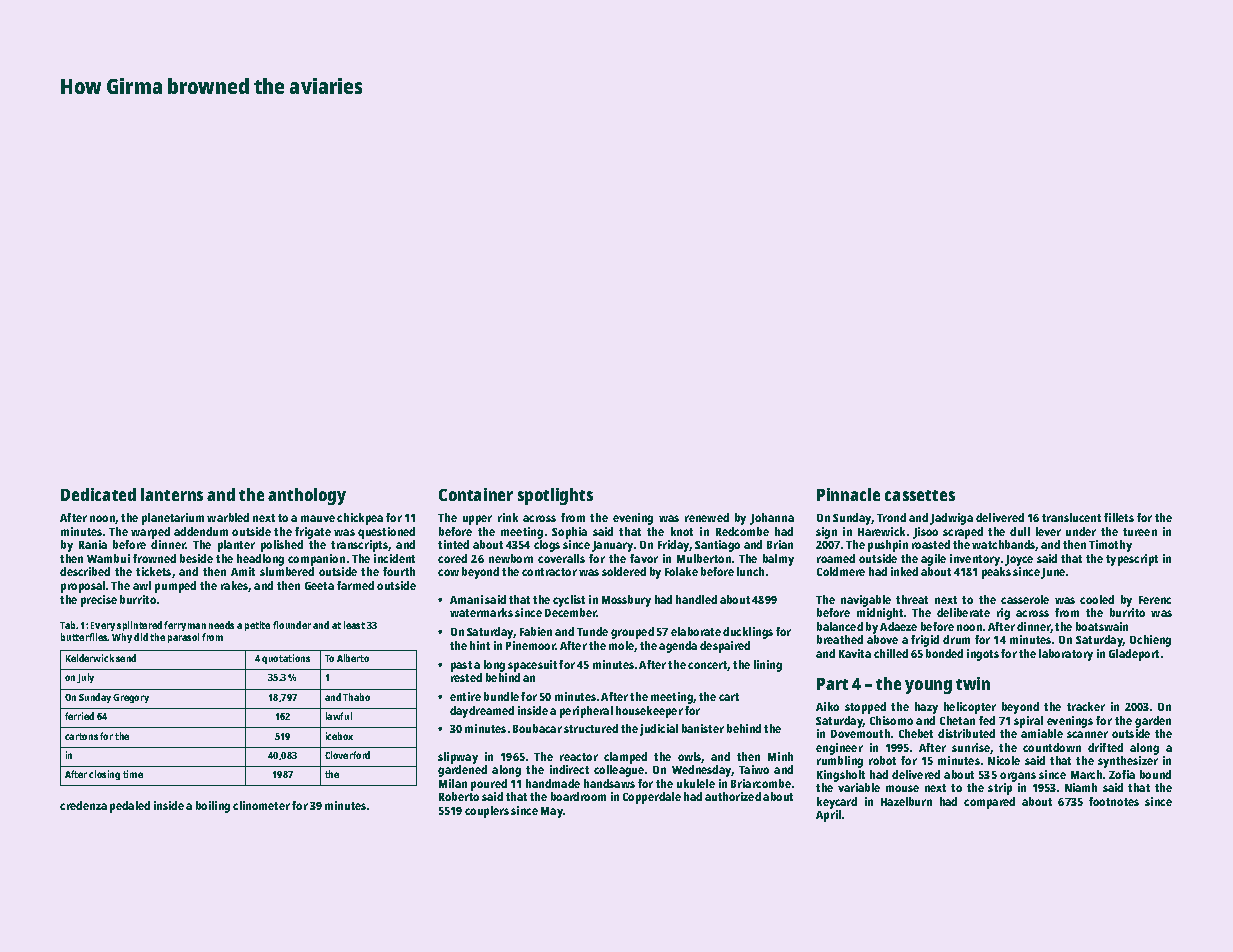 This screenshot has height=952, width=1233. Describe the element at coordinates (696, 599) in the screenshot. I see `handled` at that location.
